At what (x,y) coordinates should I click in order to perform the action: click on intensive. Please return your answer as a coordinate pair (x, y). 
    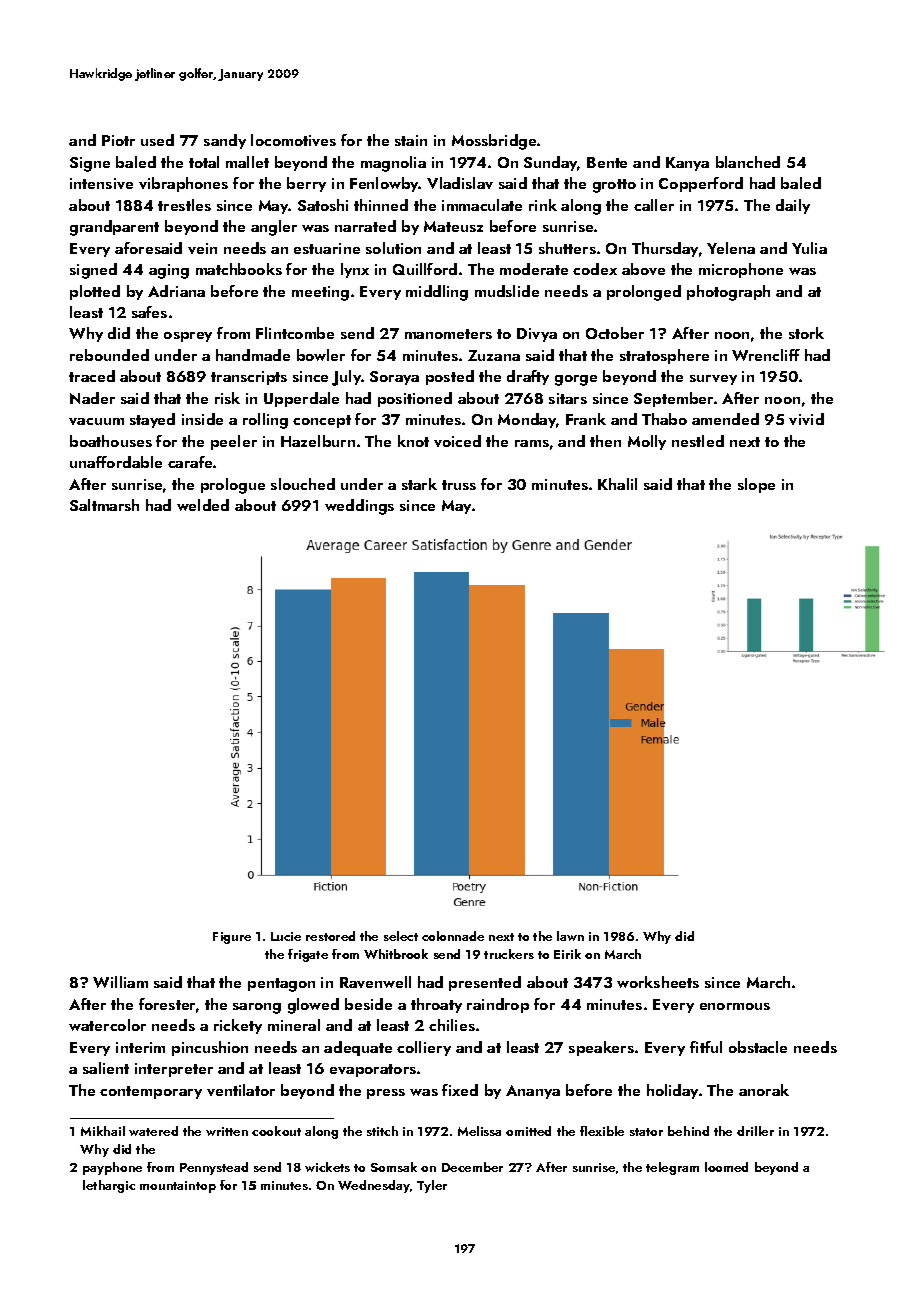
    Looking at the image, I should click on (101, 183).
